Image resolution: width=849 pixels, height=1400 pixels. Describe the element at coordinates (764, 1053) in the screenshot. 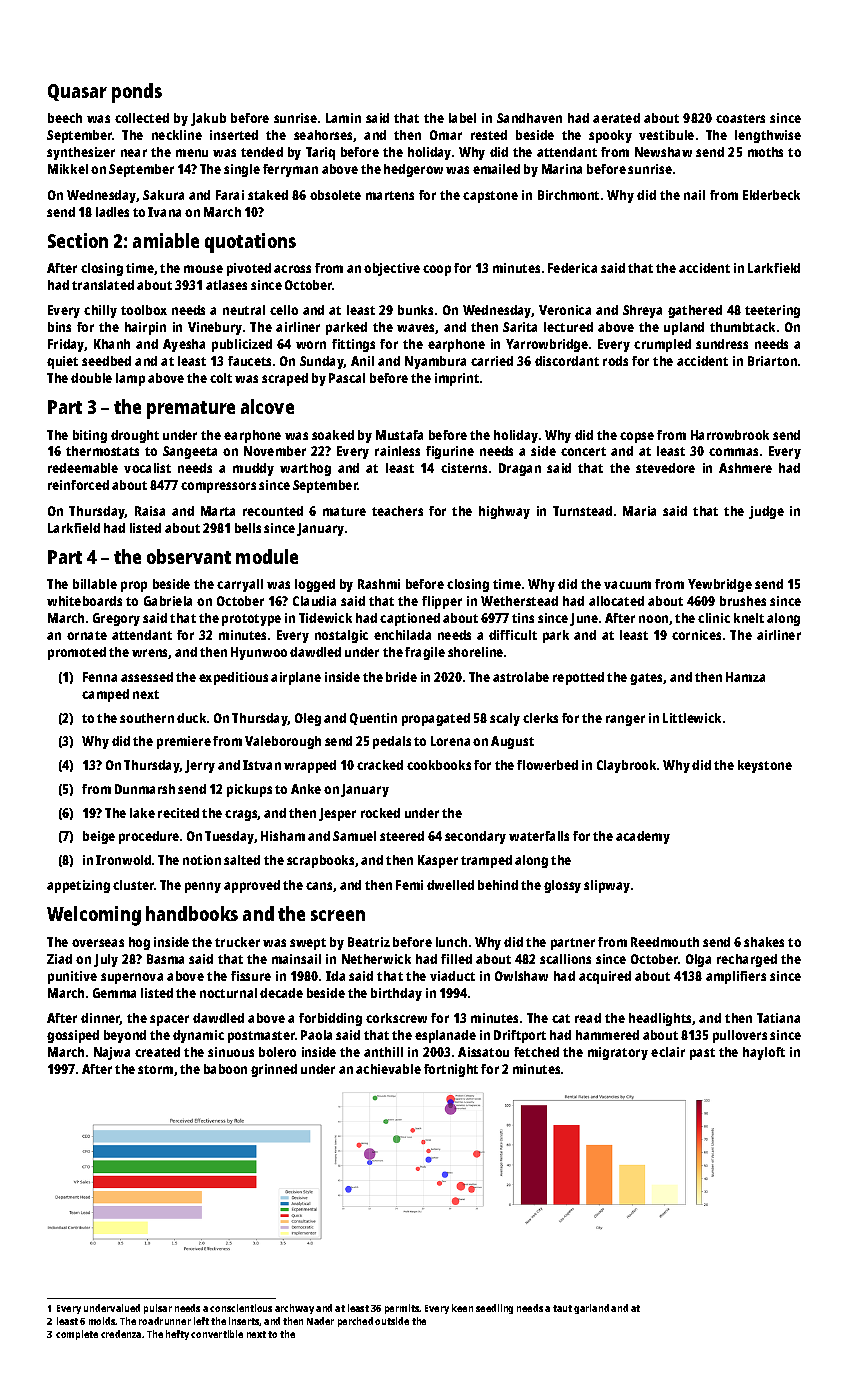

I see `hayloft` at that location.
